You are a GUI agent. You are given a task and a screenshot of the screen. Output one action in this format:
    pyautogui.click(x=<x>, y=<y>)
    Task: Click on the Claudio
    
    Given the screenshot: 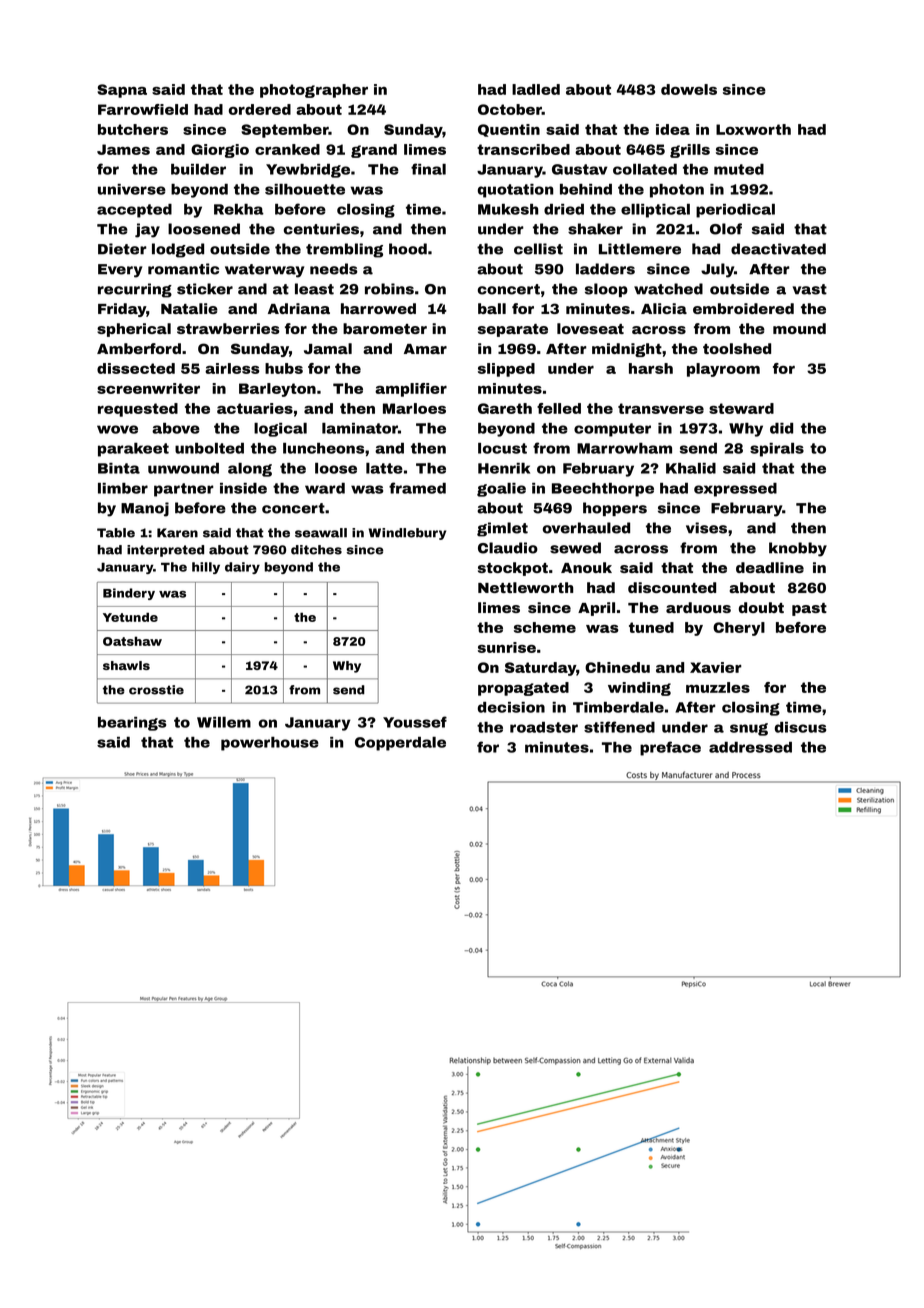 What is the action you would take?
    pyautogui.click(x=508, y=548)
